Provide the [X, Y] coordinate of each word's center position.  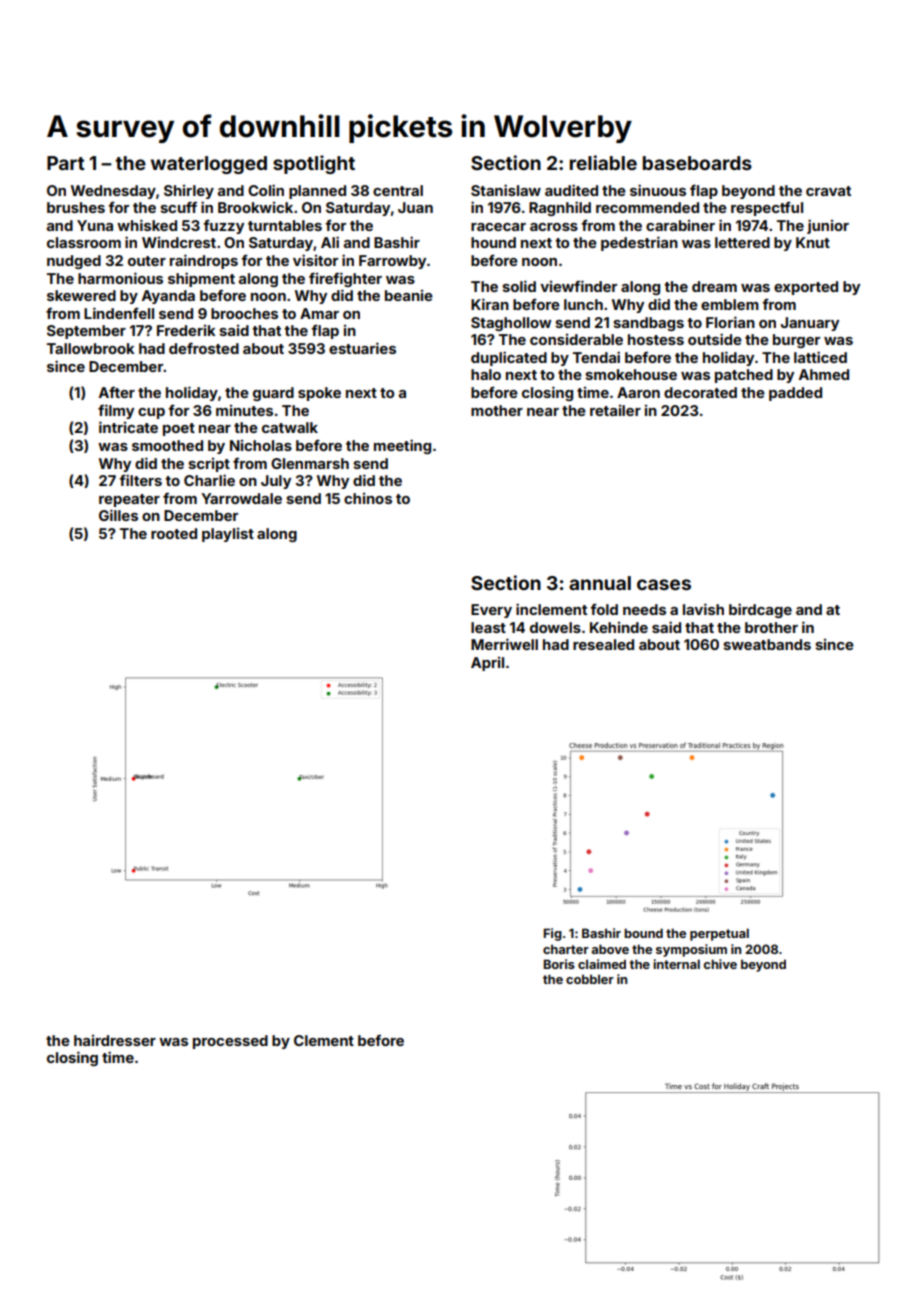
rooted [174, 533]
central [398, 190]
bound [643, 933]
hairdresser [115, 1040]
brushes [76, 207]
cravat [828, 191]
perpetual [719, 934]
